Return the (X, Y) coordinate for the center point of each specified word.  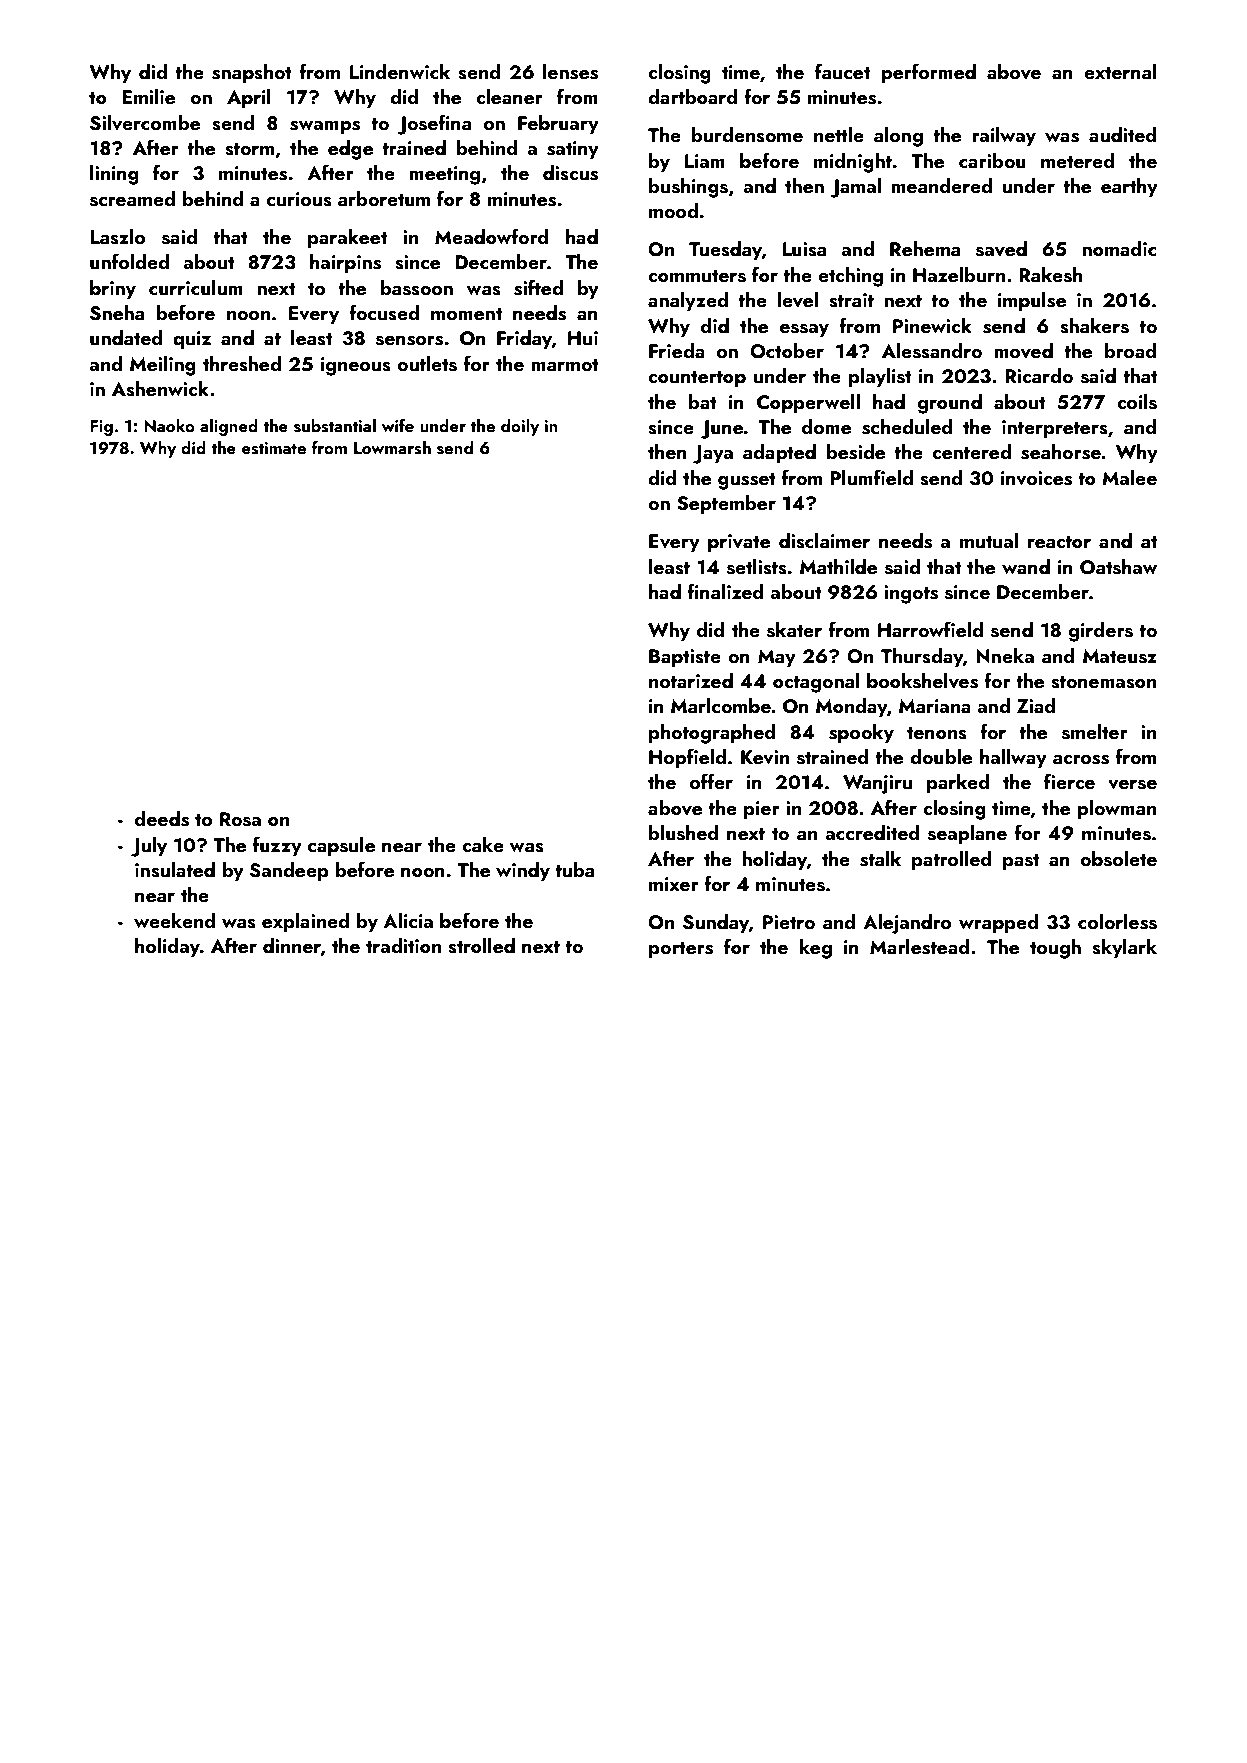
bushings (688, 188)
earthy (1129, 188)
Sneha (117, 313)
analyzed (688, 302)
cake (483, 844)
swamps (325, 128)
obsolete (1118, 859)
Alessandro (932, 351)
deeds (162, 819)
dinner (292, 947)
